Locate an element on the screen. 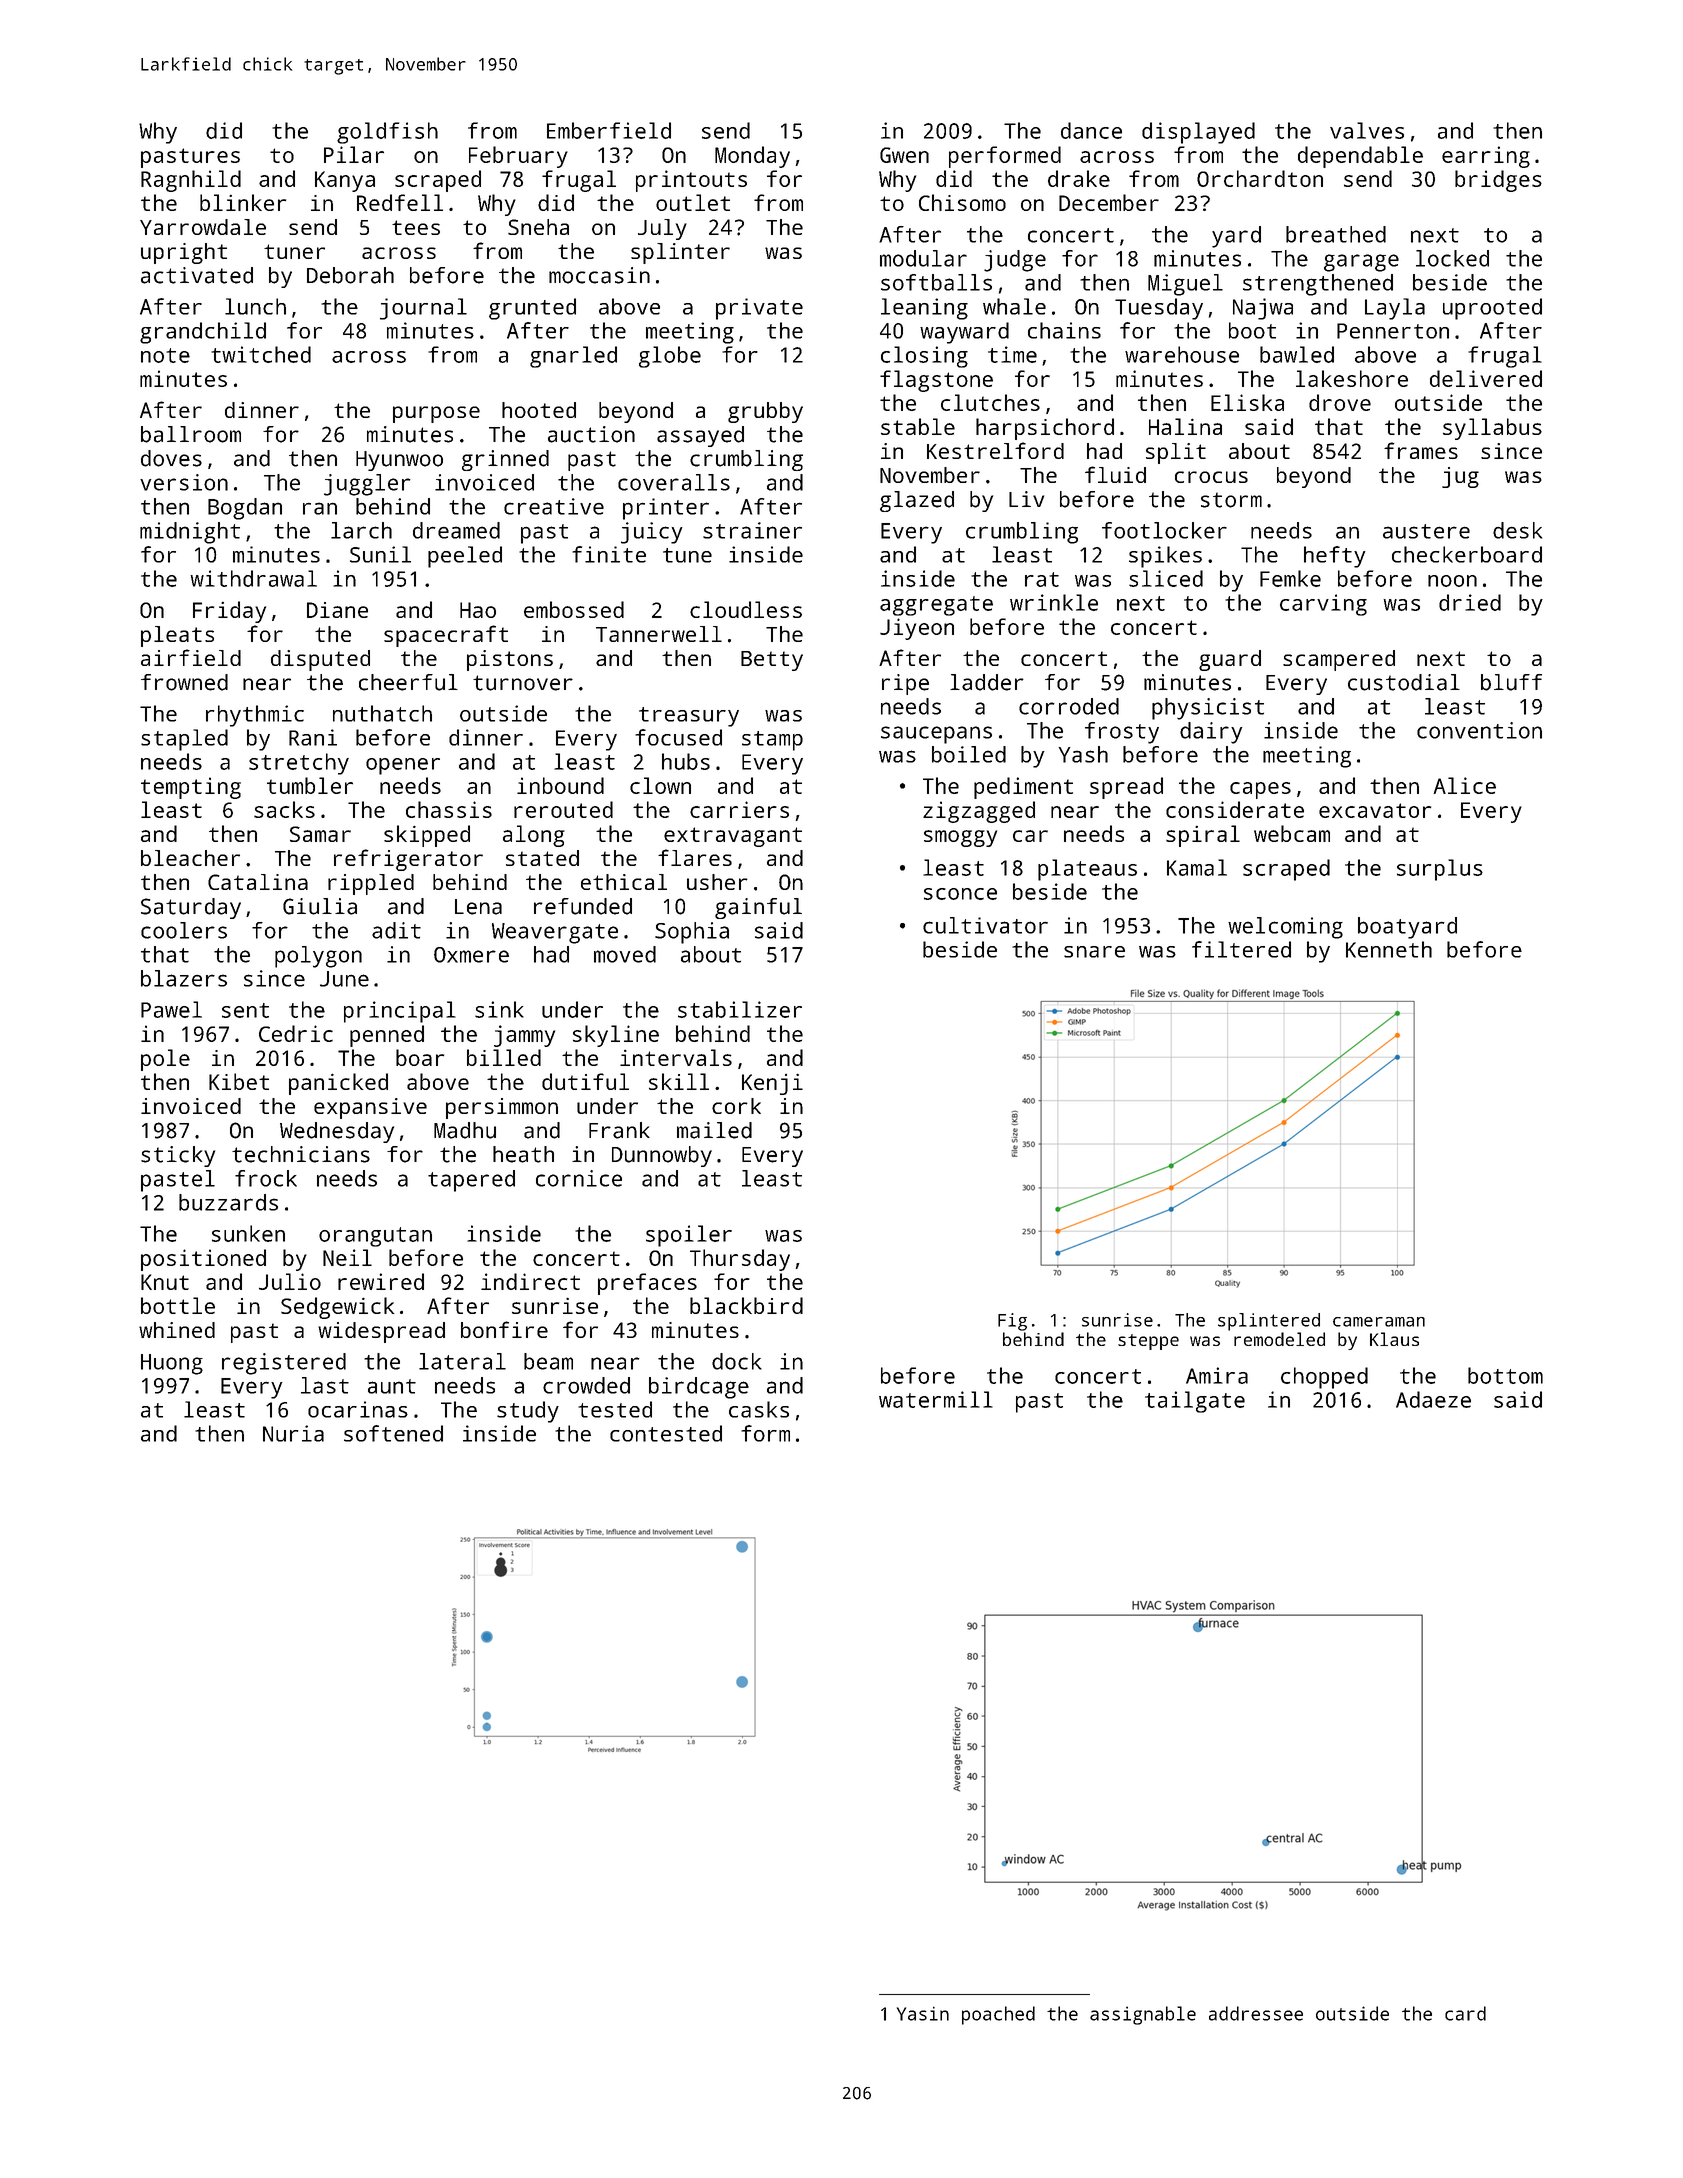 The width and height of the screenshot is (1683, 2178). whale is located at coordinates (1014, 306).
